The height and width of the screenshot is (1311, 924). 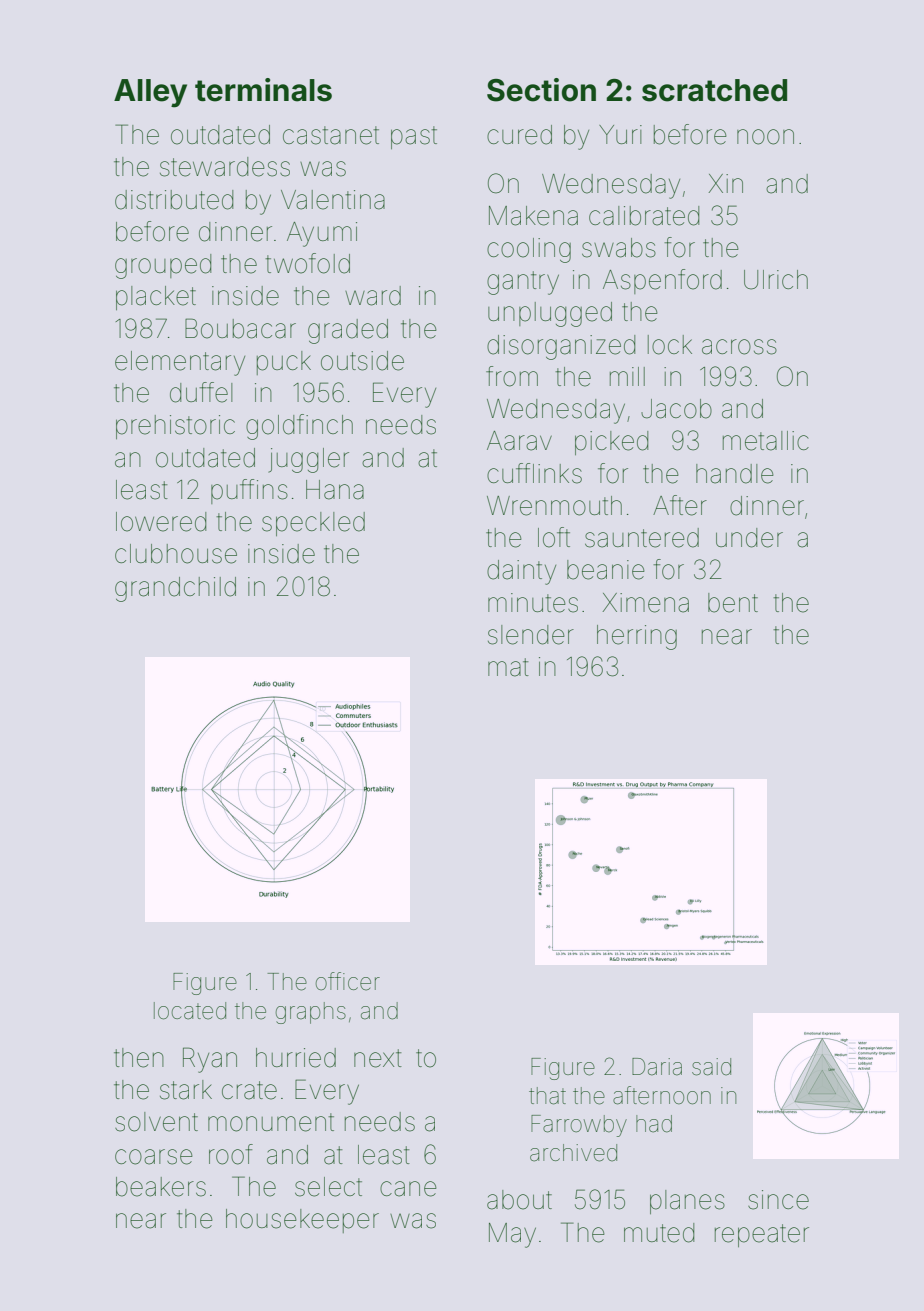 What do you see at coordinates (637, 637) in the screenshot?
I see `herring` at bounding box center [637, 637].
